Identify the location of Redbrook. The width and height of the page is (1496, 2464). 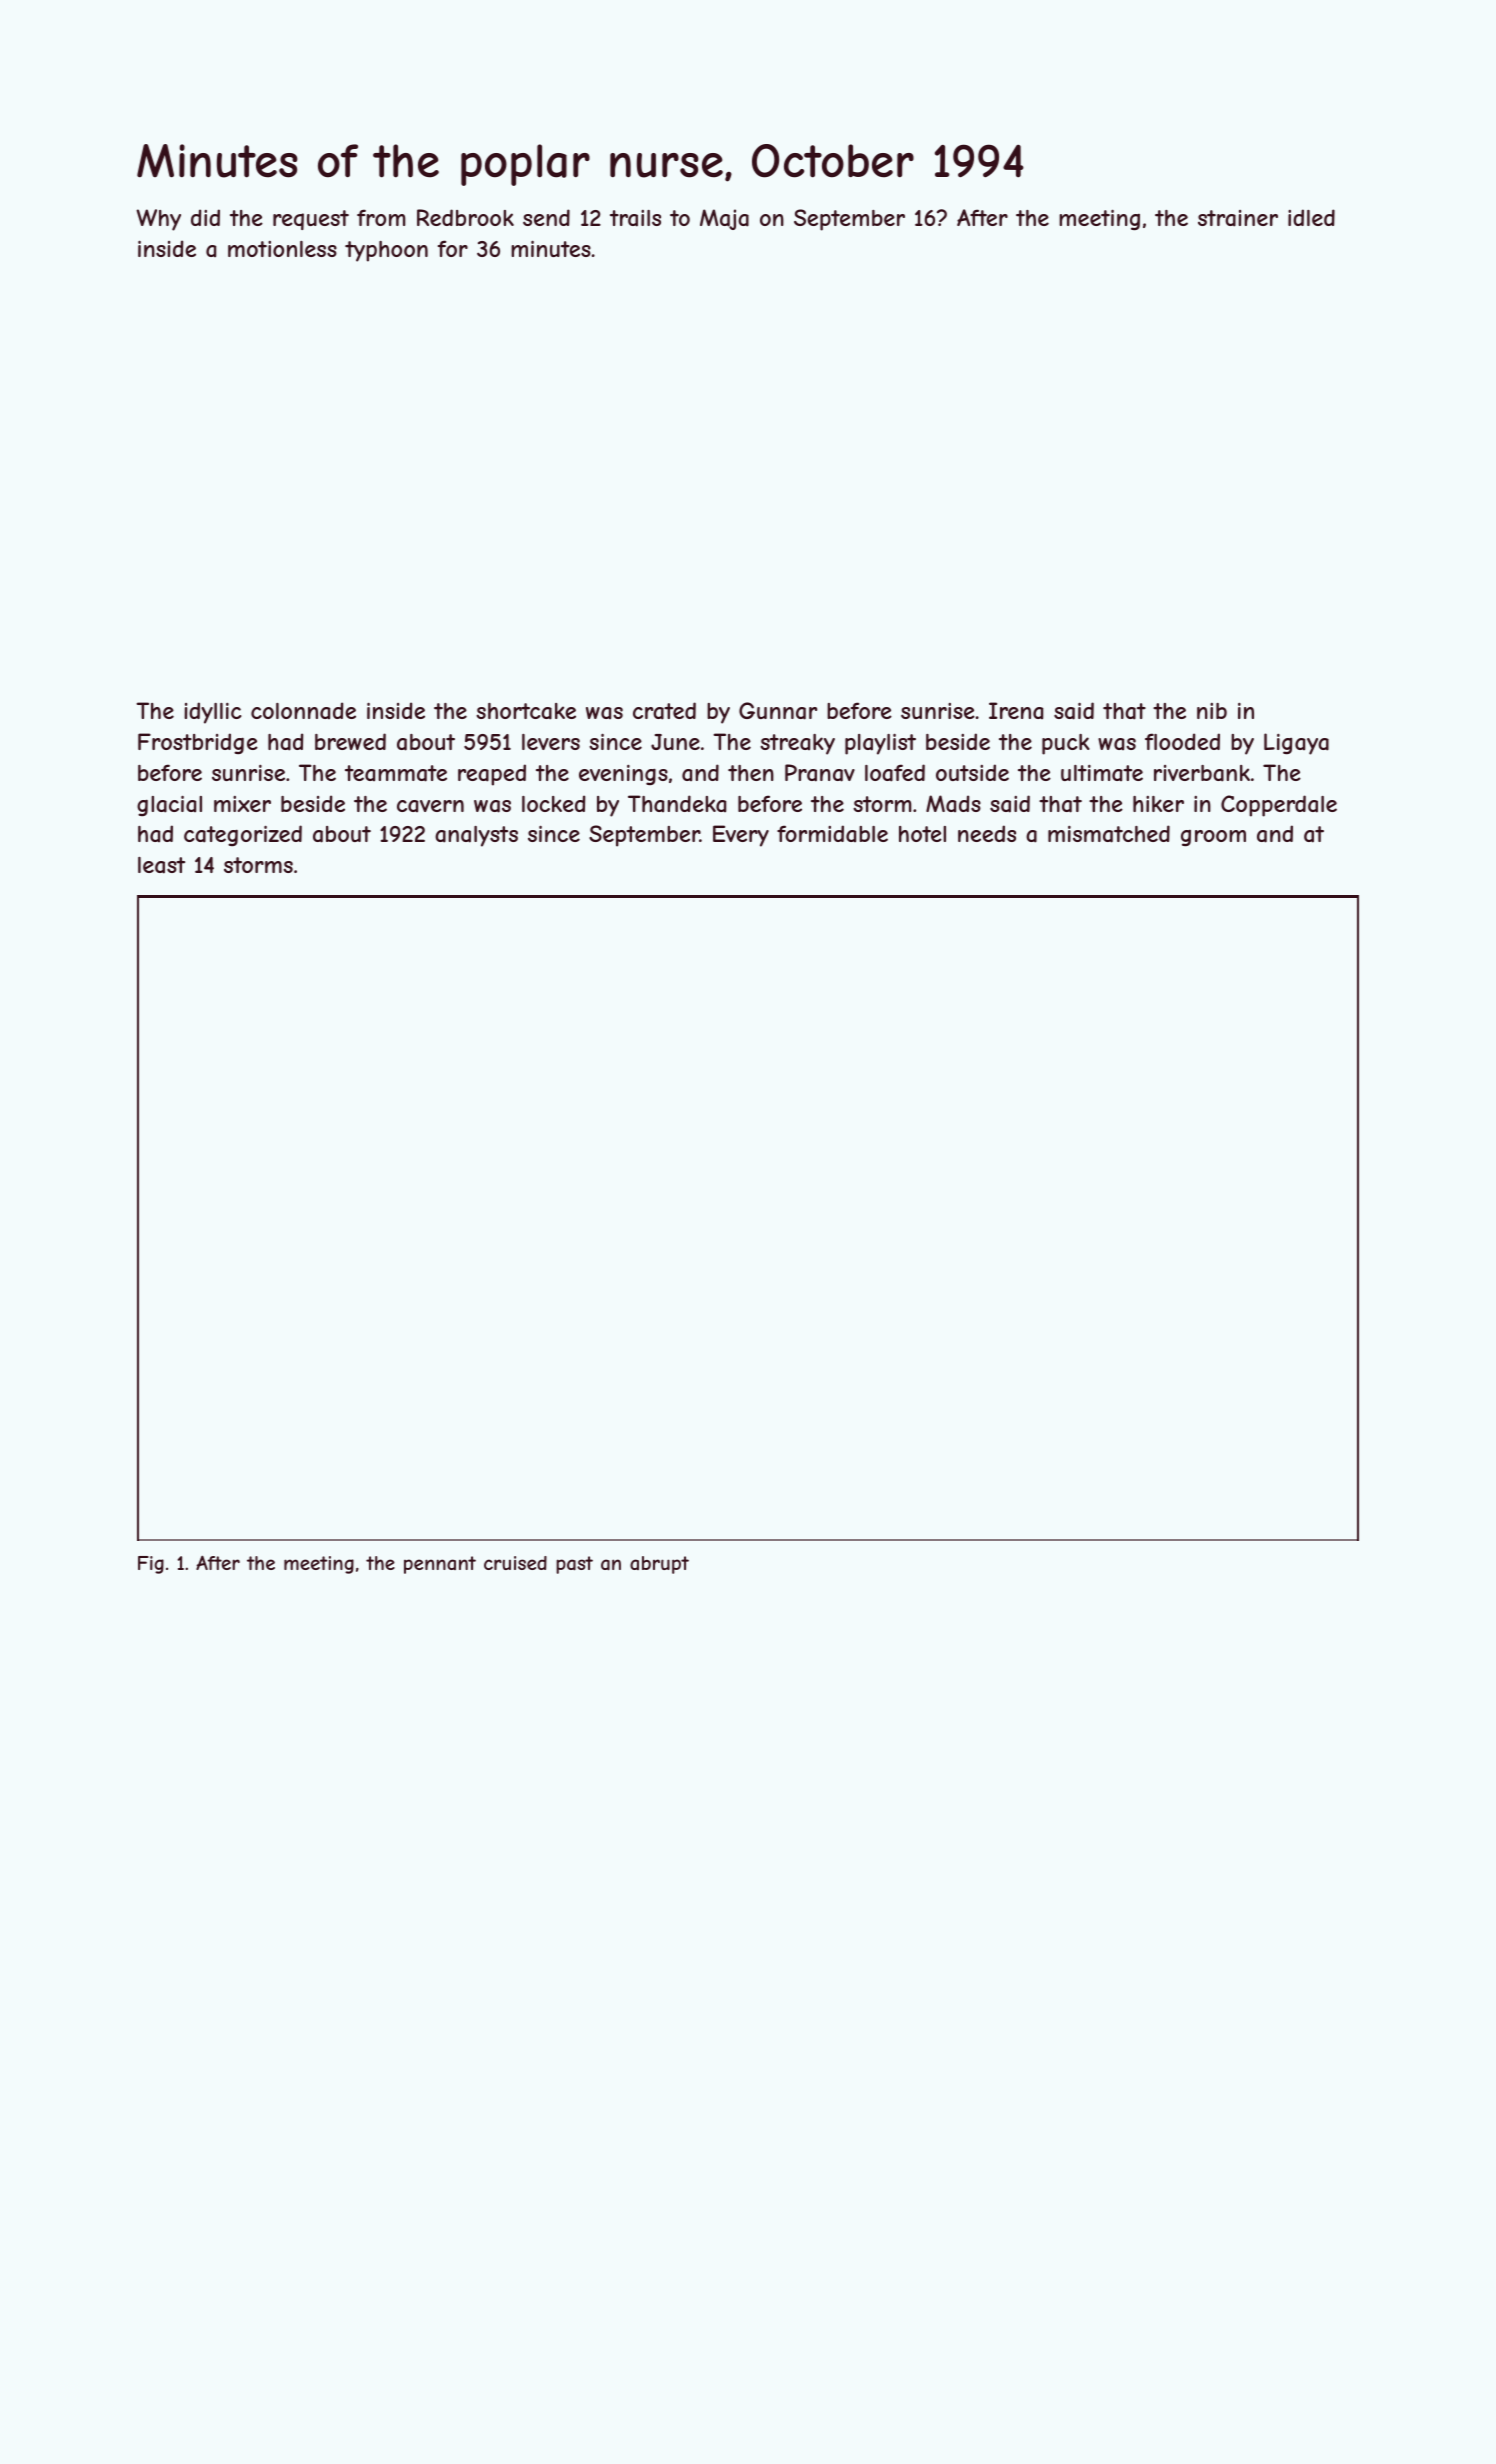
(465, 217).
